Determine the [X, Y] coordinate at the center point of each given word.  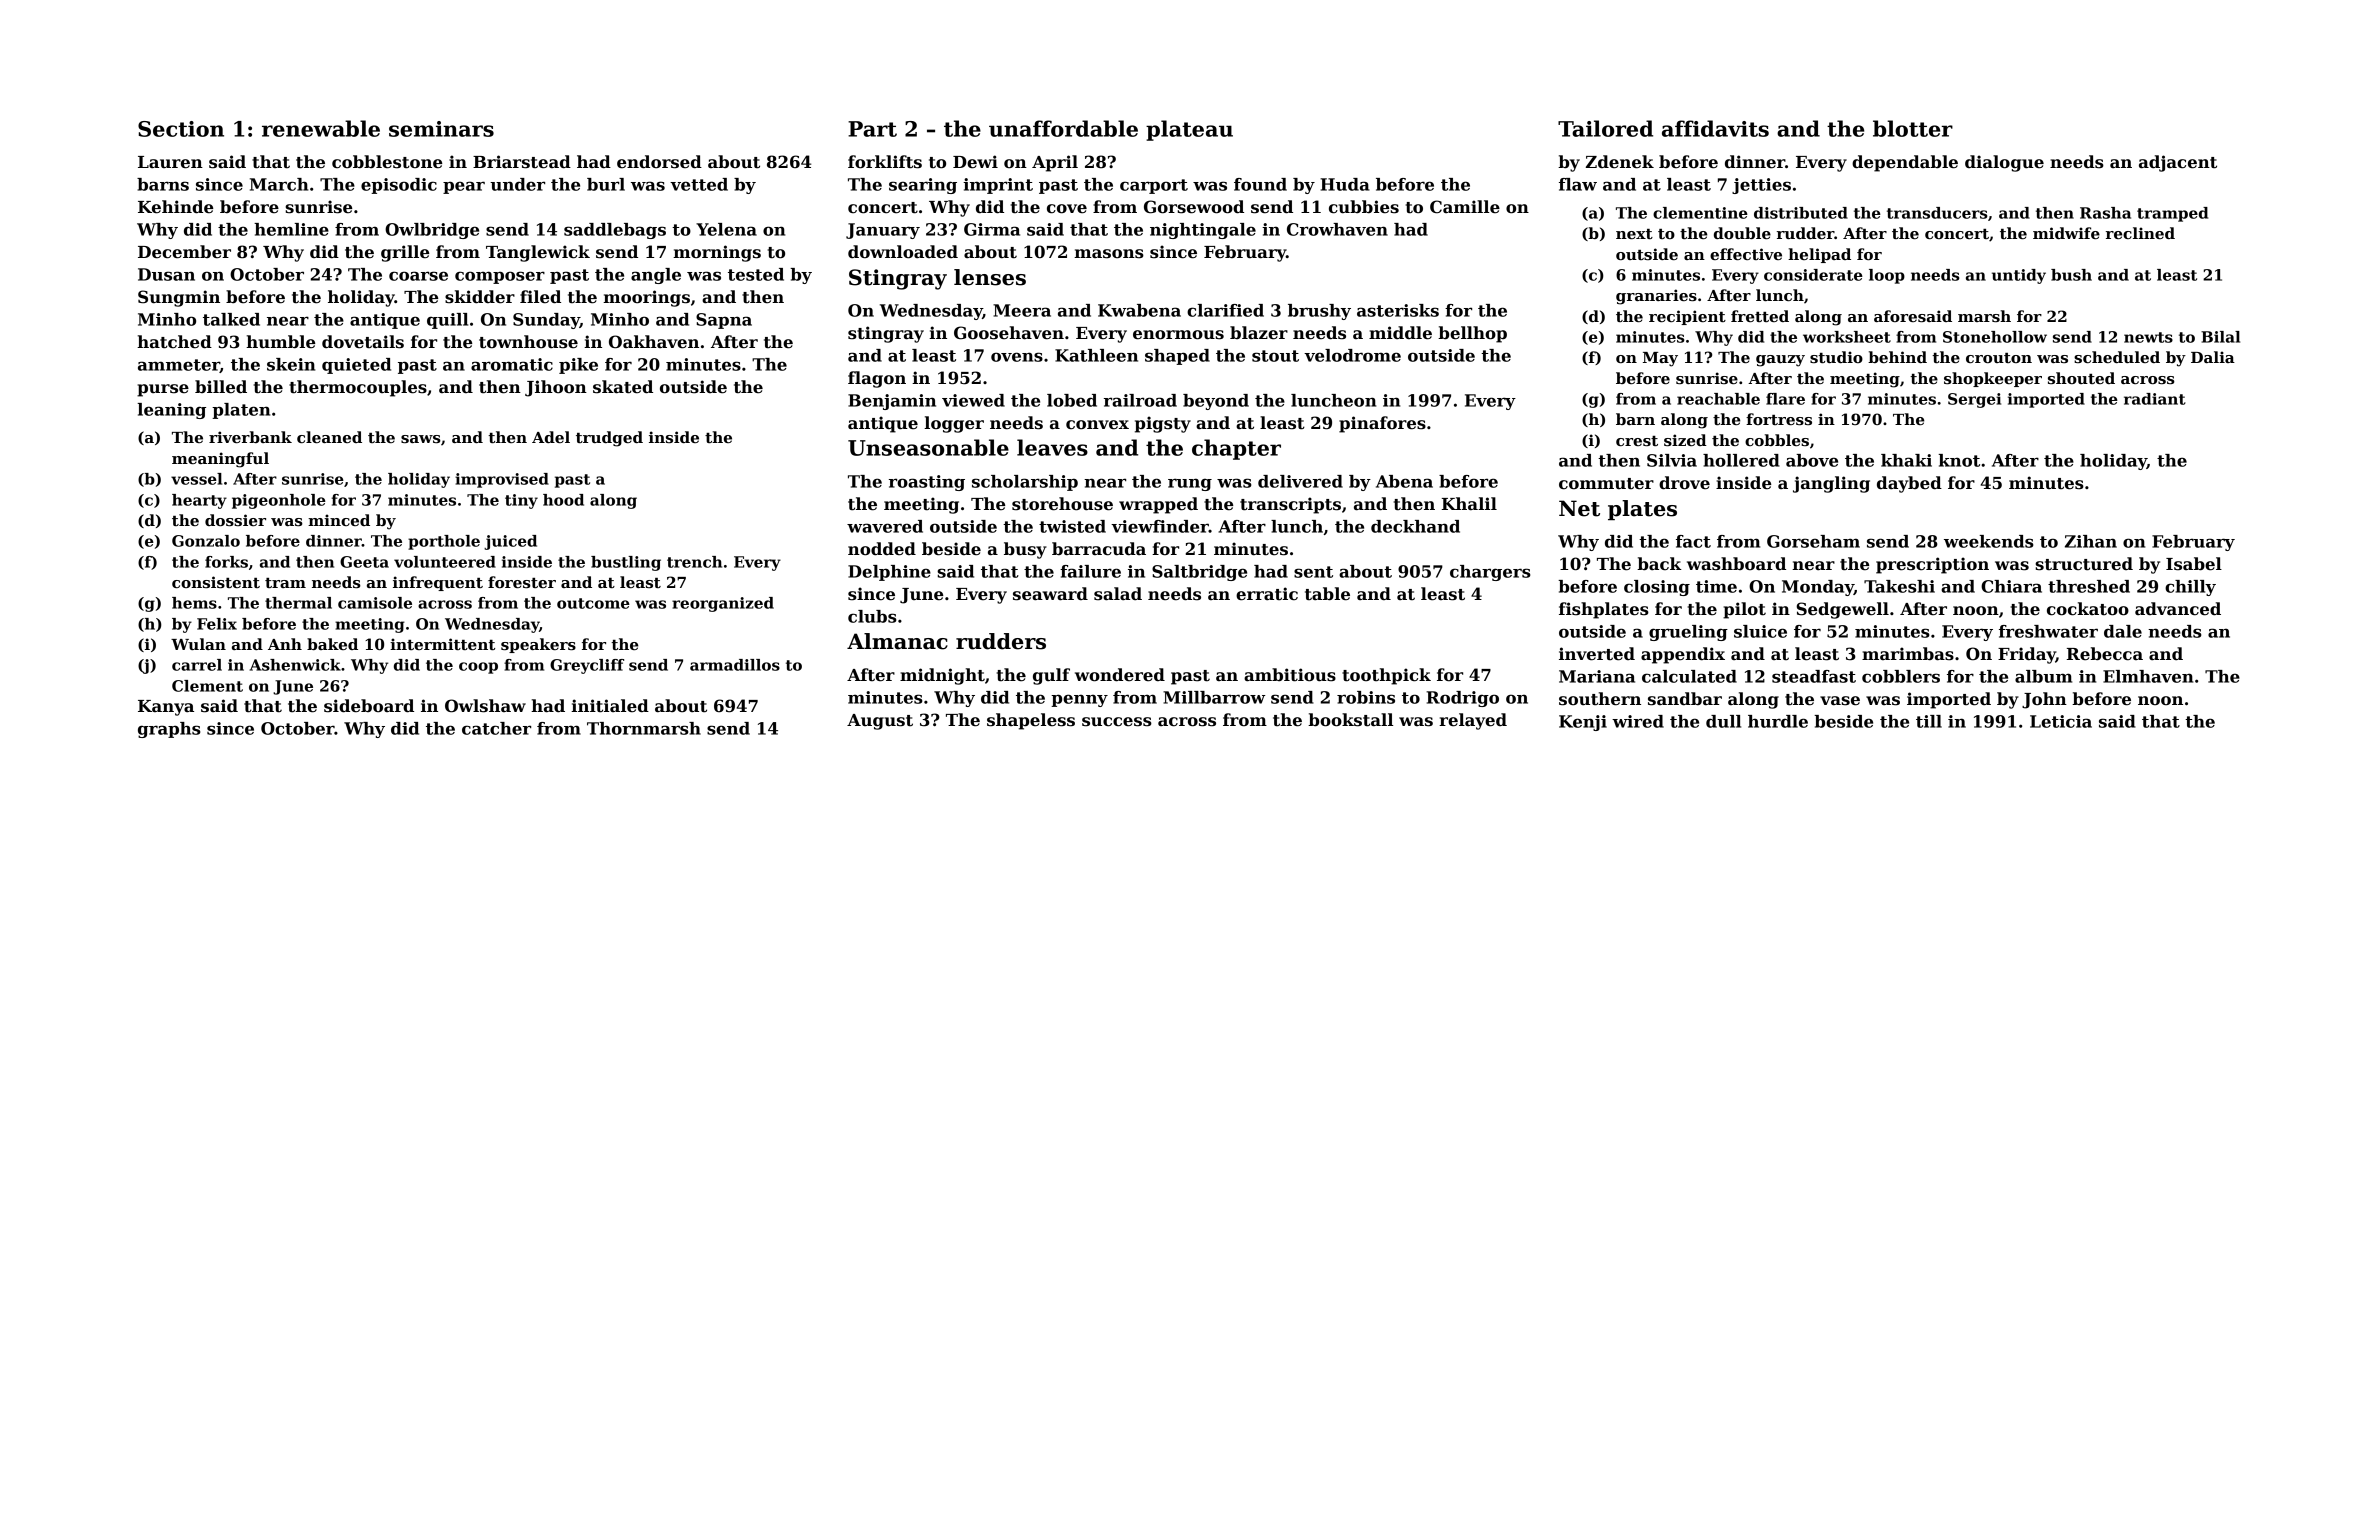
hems [194, 603]
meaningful [220, 460]
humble [280, 342]
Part [872, 129]
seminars [441, 129]
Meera [1022, 310]
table [1327, 594]
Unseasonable [928, 447]
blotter [1913, 128]
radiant [2155, 399]
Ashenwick [295, 665]
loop [1887, 276]
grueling [1688, 633]
